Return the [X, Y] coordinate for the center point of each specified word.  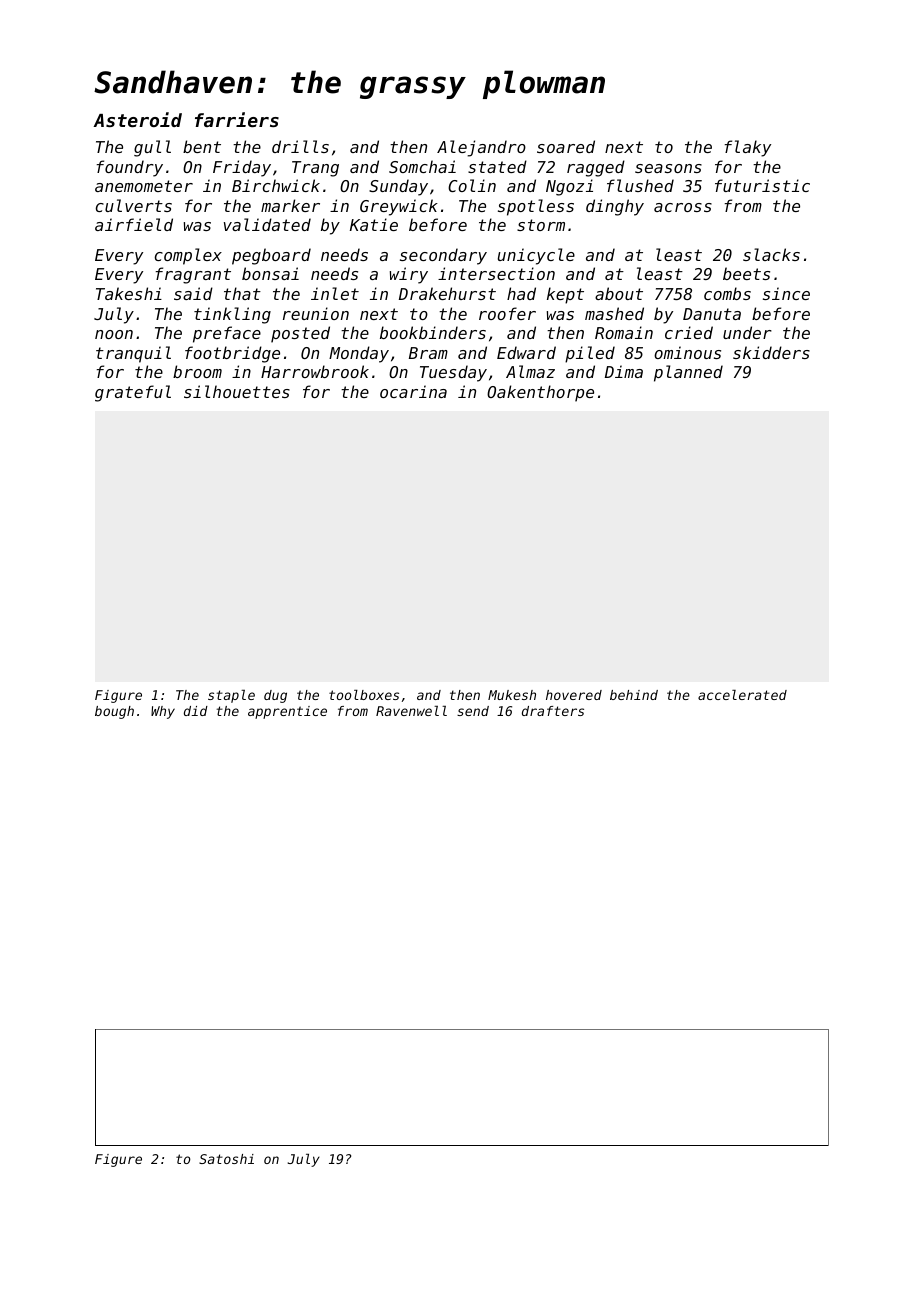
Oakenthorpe [540, 393]
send [473, 711]
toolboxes [364, 695]
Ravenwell [411, 711]
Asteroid [137, 119]
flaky [748, 148]
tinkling [232, 315]
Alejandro [481, 148]
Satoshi [226, 1159]
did [196, 711]
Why [163, 712]
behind [634, 695]
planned [688, 373]
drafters [553, 711]
